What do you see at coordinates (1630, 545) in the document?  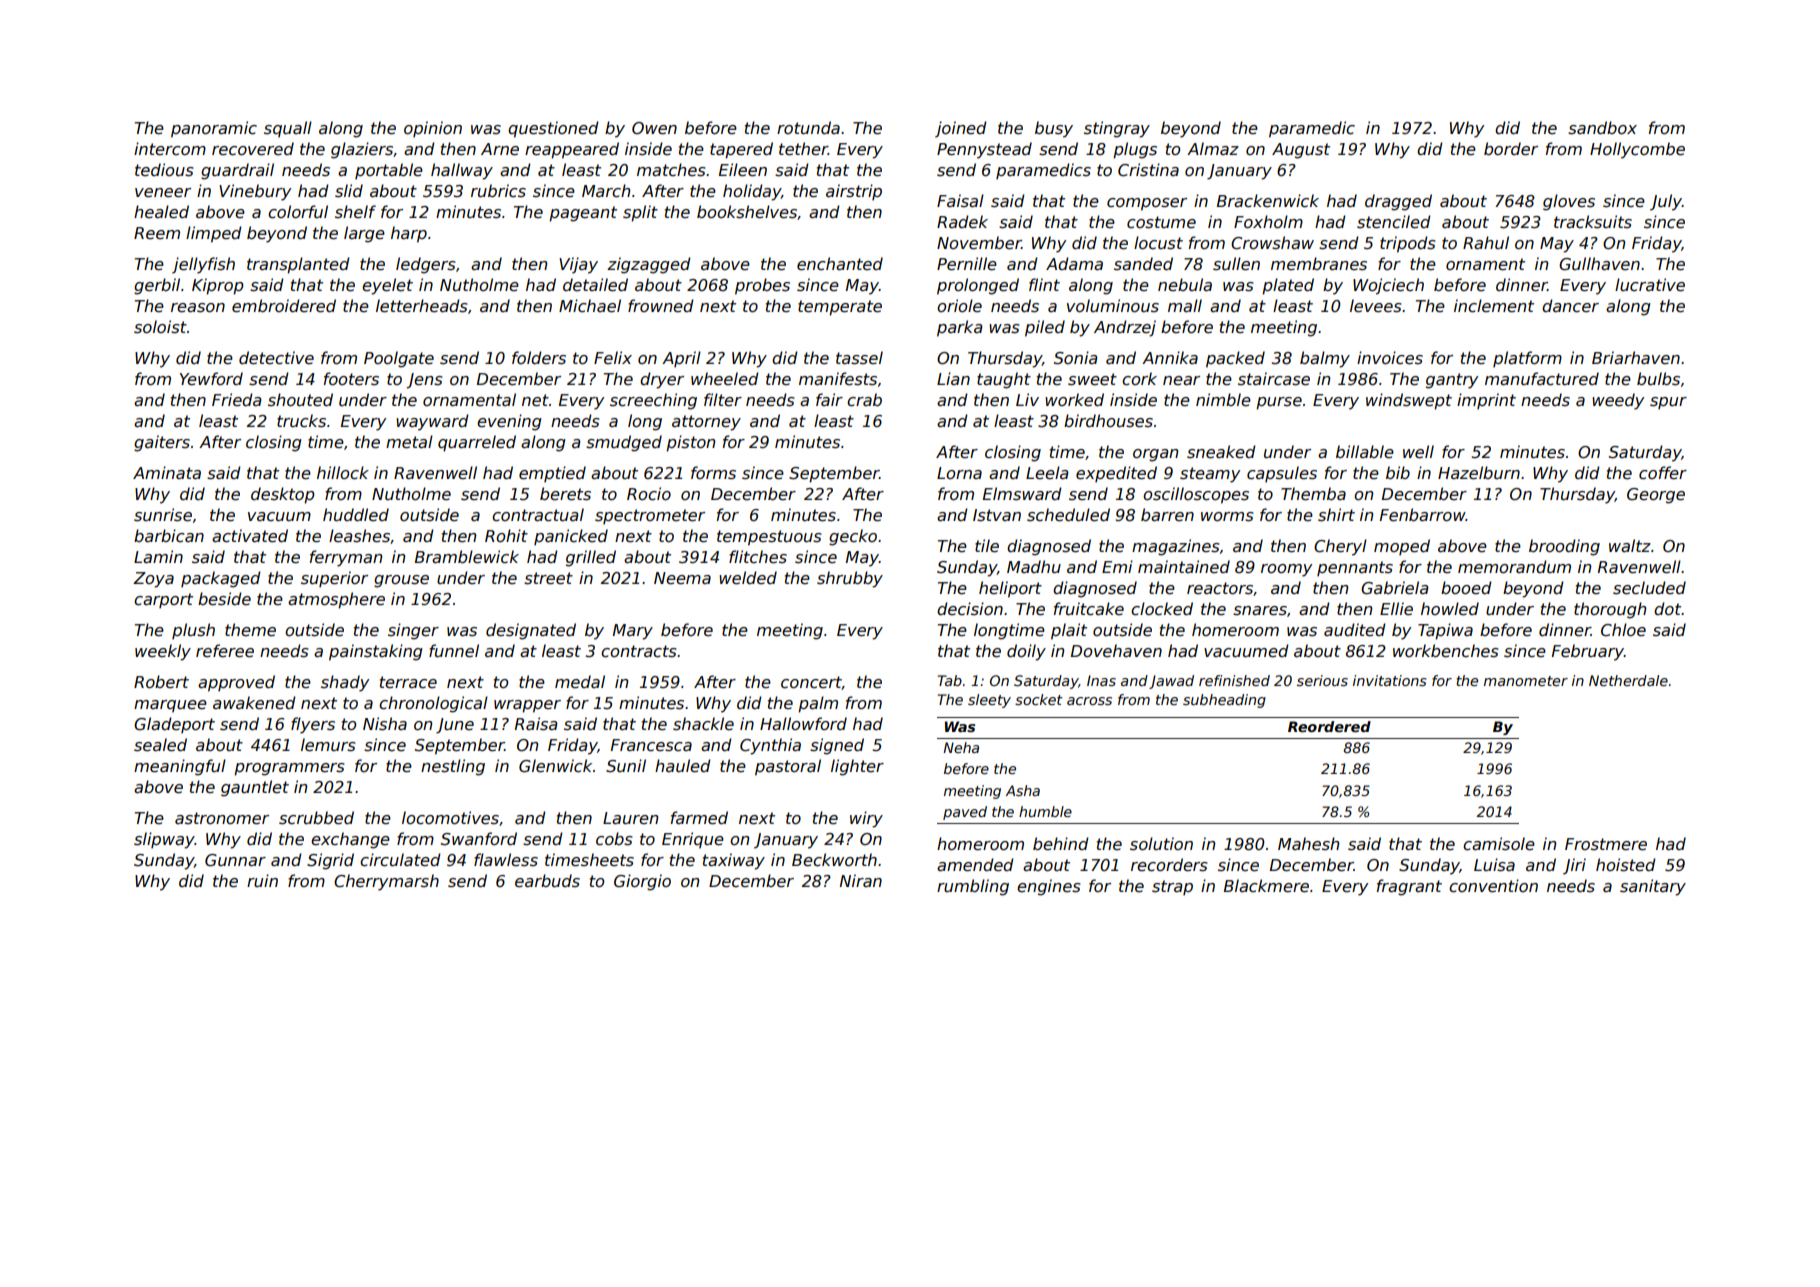 I see `waltz` at bounding box center [1630, 545].
